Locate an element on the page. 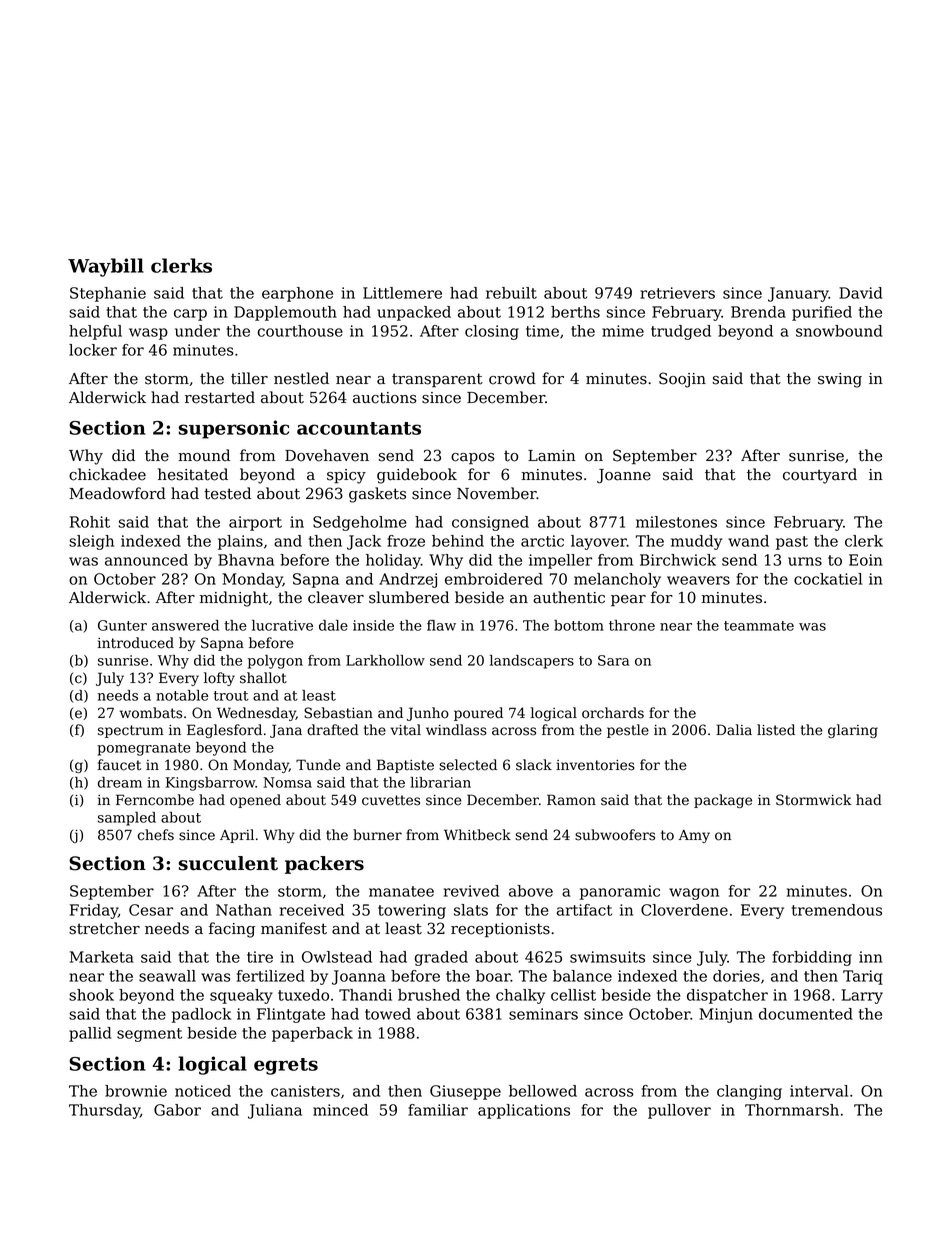 The height and width of the document is (1233, 952). Waybill is located at coordinates (106, 267).
